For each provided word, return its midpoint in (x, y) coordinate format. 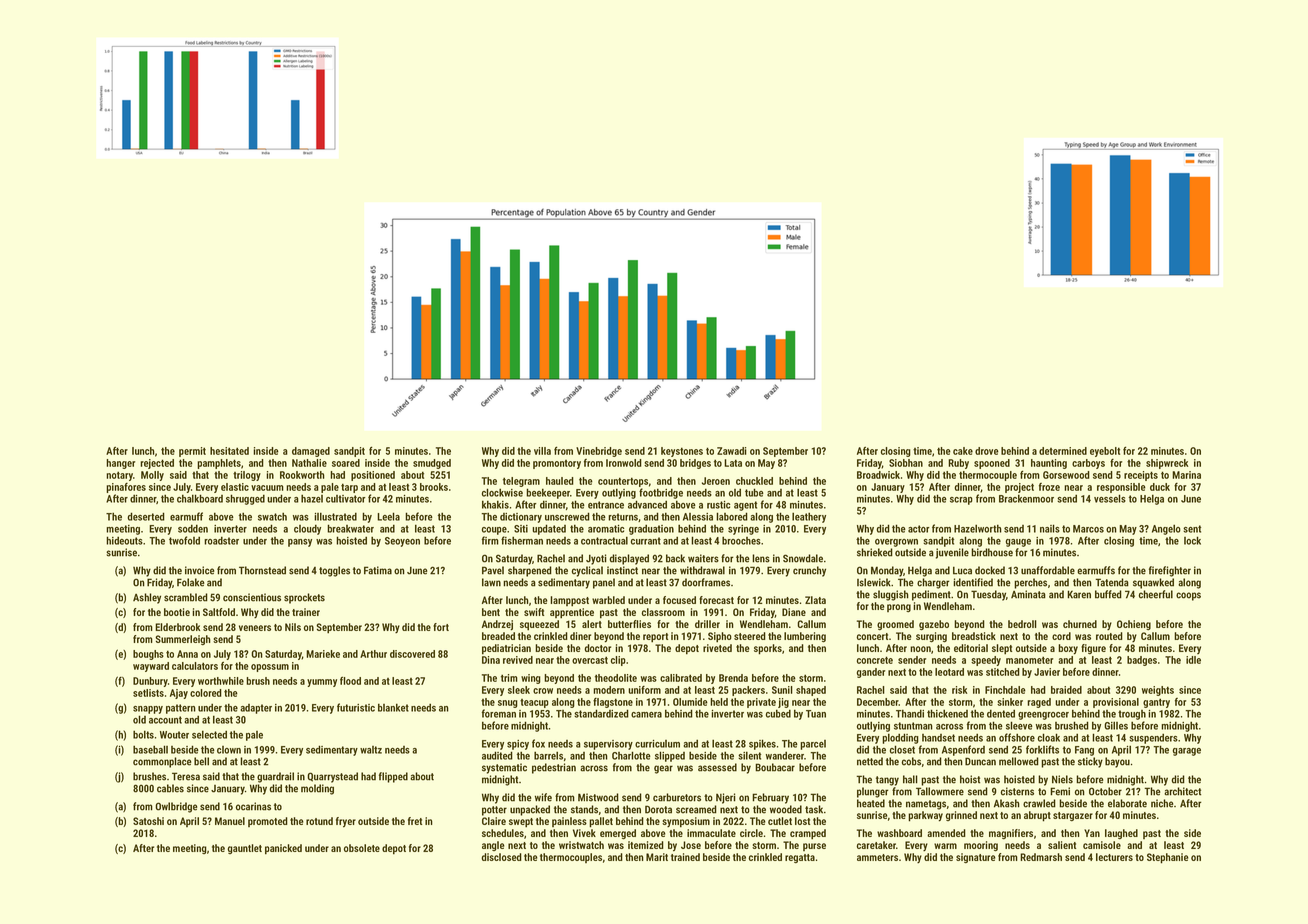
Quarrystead (332, 777)
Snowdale (803, 558)
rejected (157, 464)
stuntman (913, 726)
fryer (346, 822)
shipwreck (1167, 464)
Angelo (1166, 529)
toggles (334, 571)
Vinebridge (599, 452)
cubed (778, 713)
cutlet (780, 821)
